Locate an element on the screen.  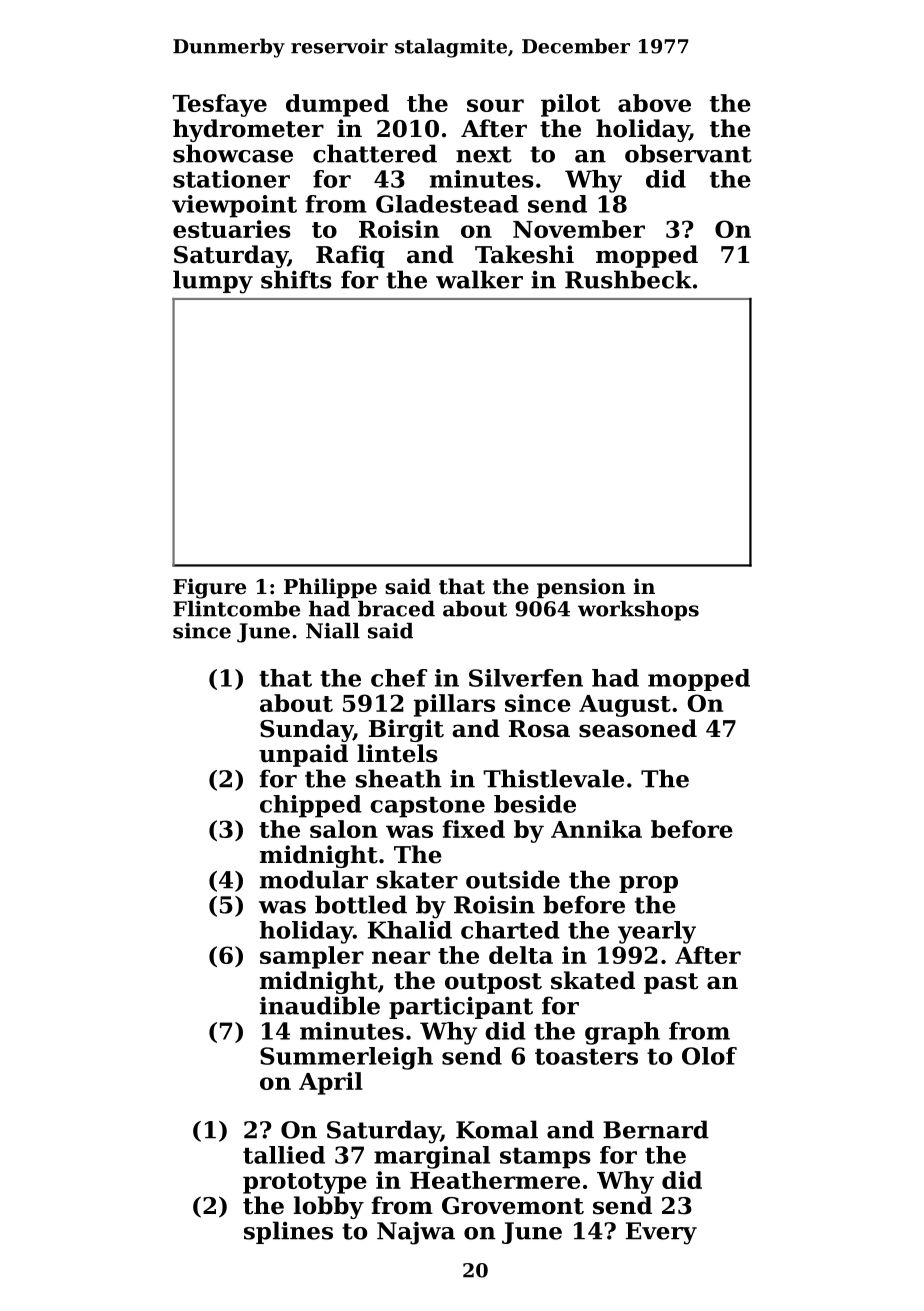
chipped is located at coordinates (311, 806).
